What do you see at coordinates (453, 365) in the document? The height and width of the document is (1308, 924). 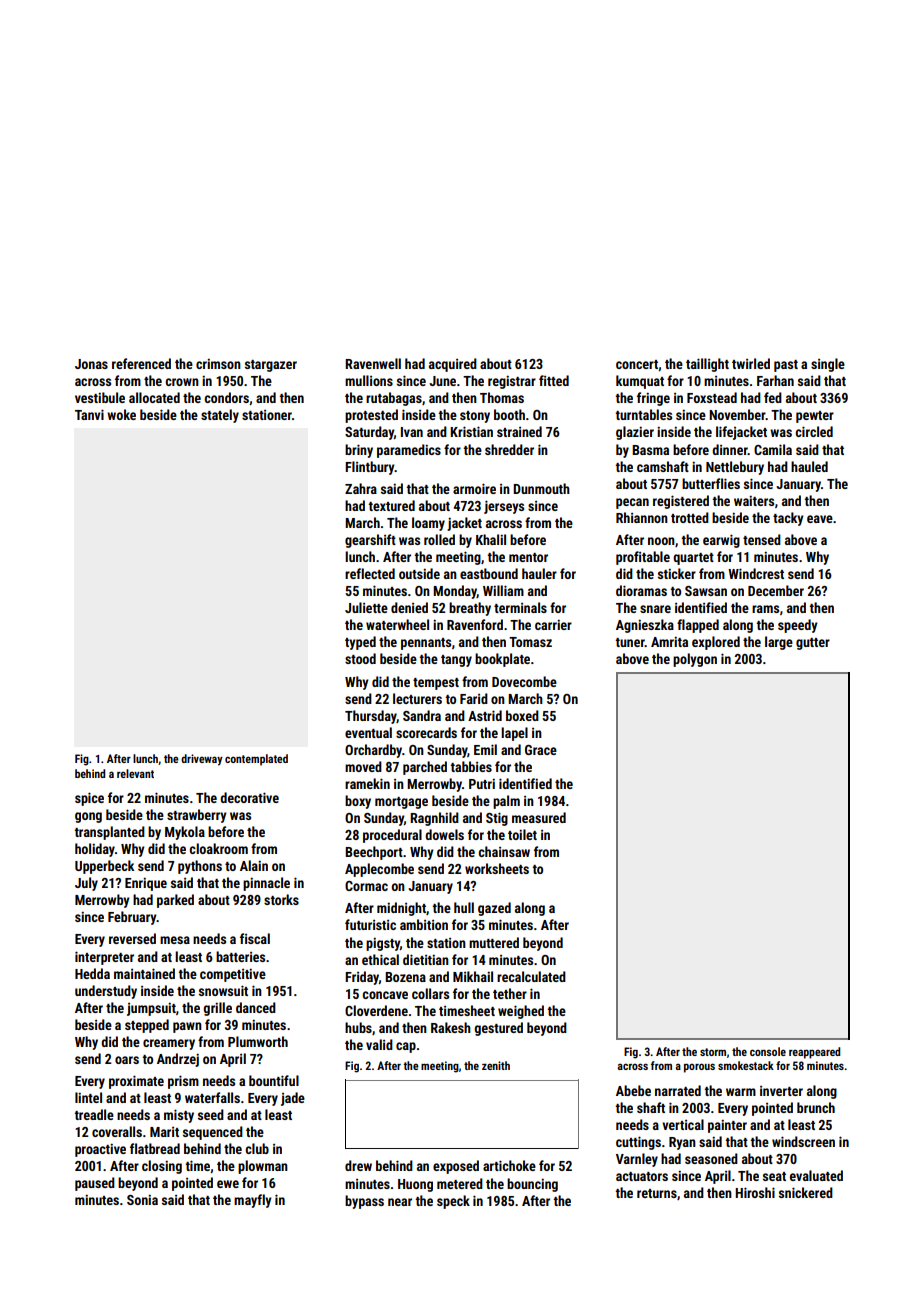 I see `acquired` at bounding box center [453, 365].
